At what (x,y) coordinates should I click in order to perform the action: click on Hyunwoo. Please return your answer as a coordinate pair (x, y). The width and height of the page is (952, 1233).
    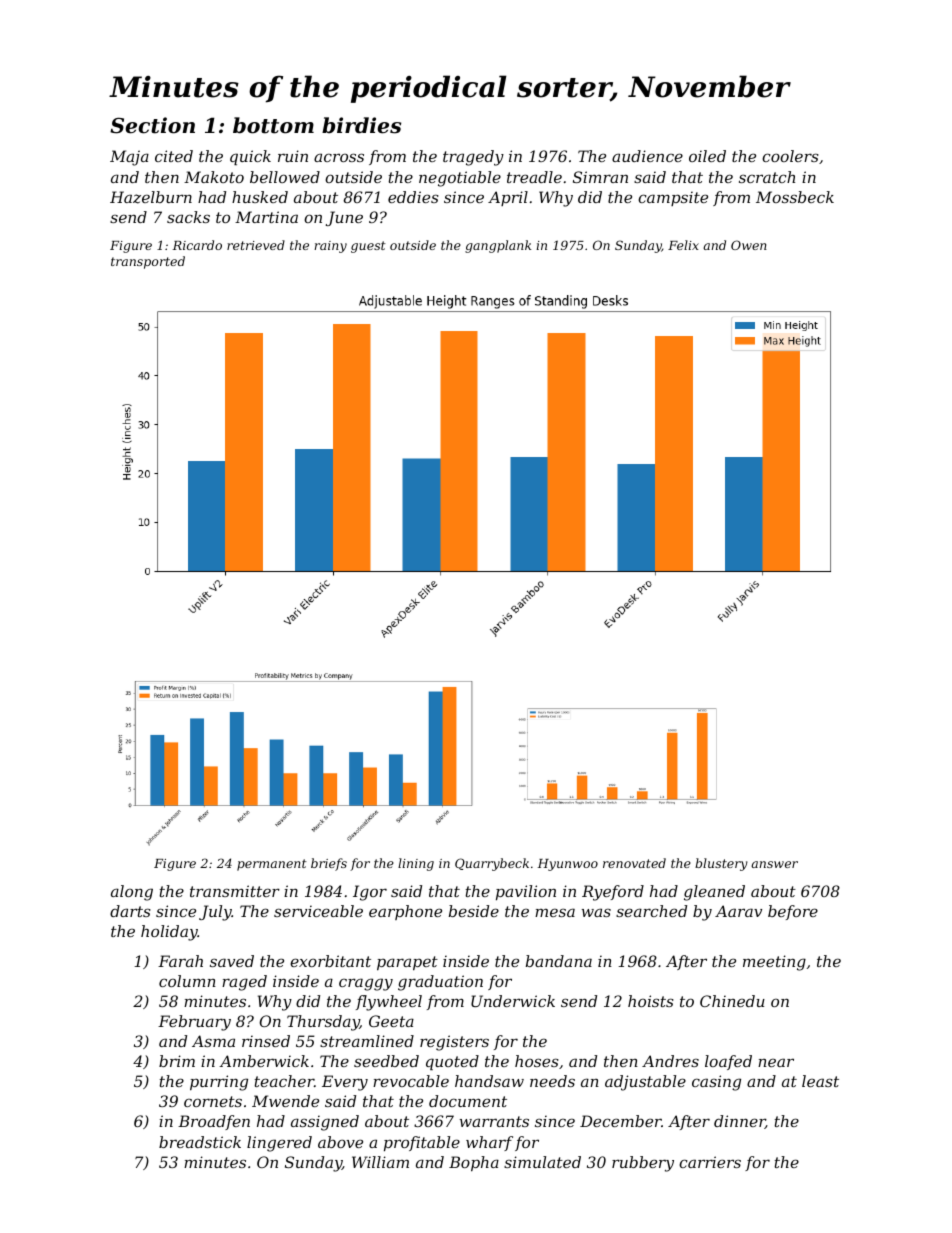
    Looking at the image, I should click on (567, 865).
